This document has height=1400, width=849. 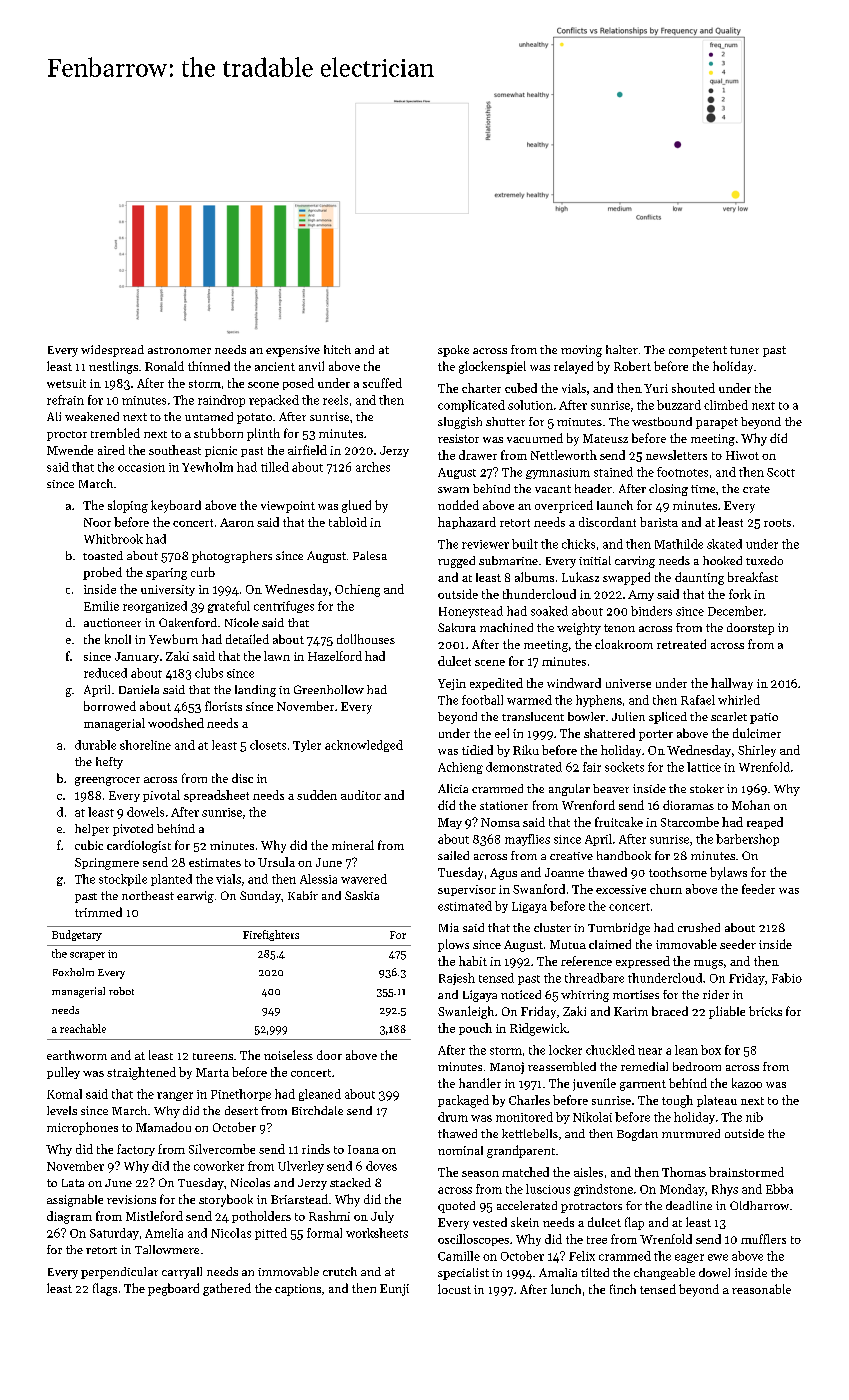 I want to click on sluggish, so click(x=460, y=423).
